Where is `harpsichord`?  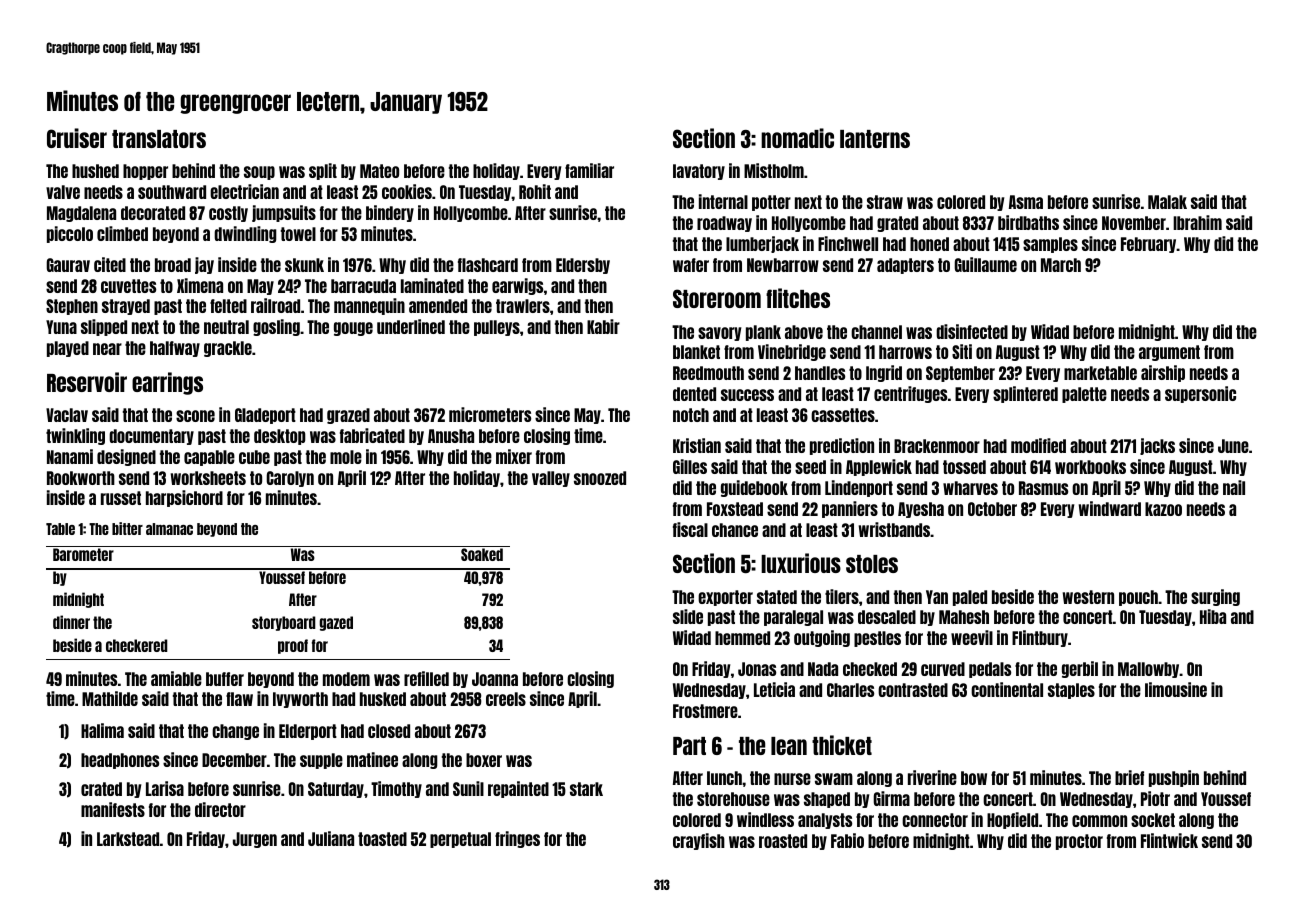 harpsichord is located at coordinates (184, 498).
